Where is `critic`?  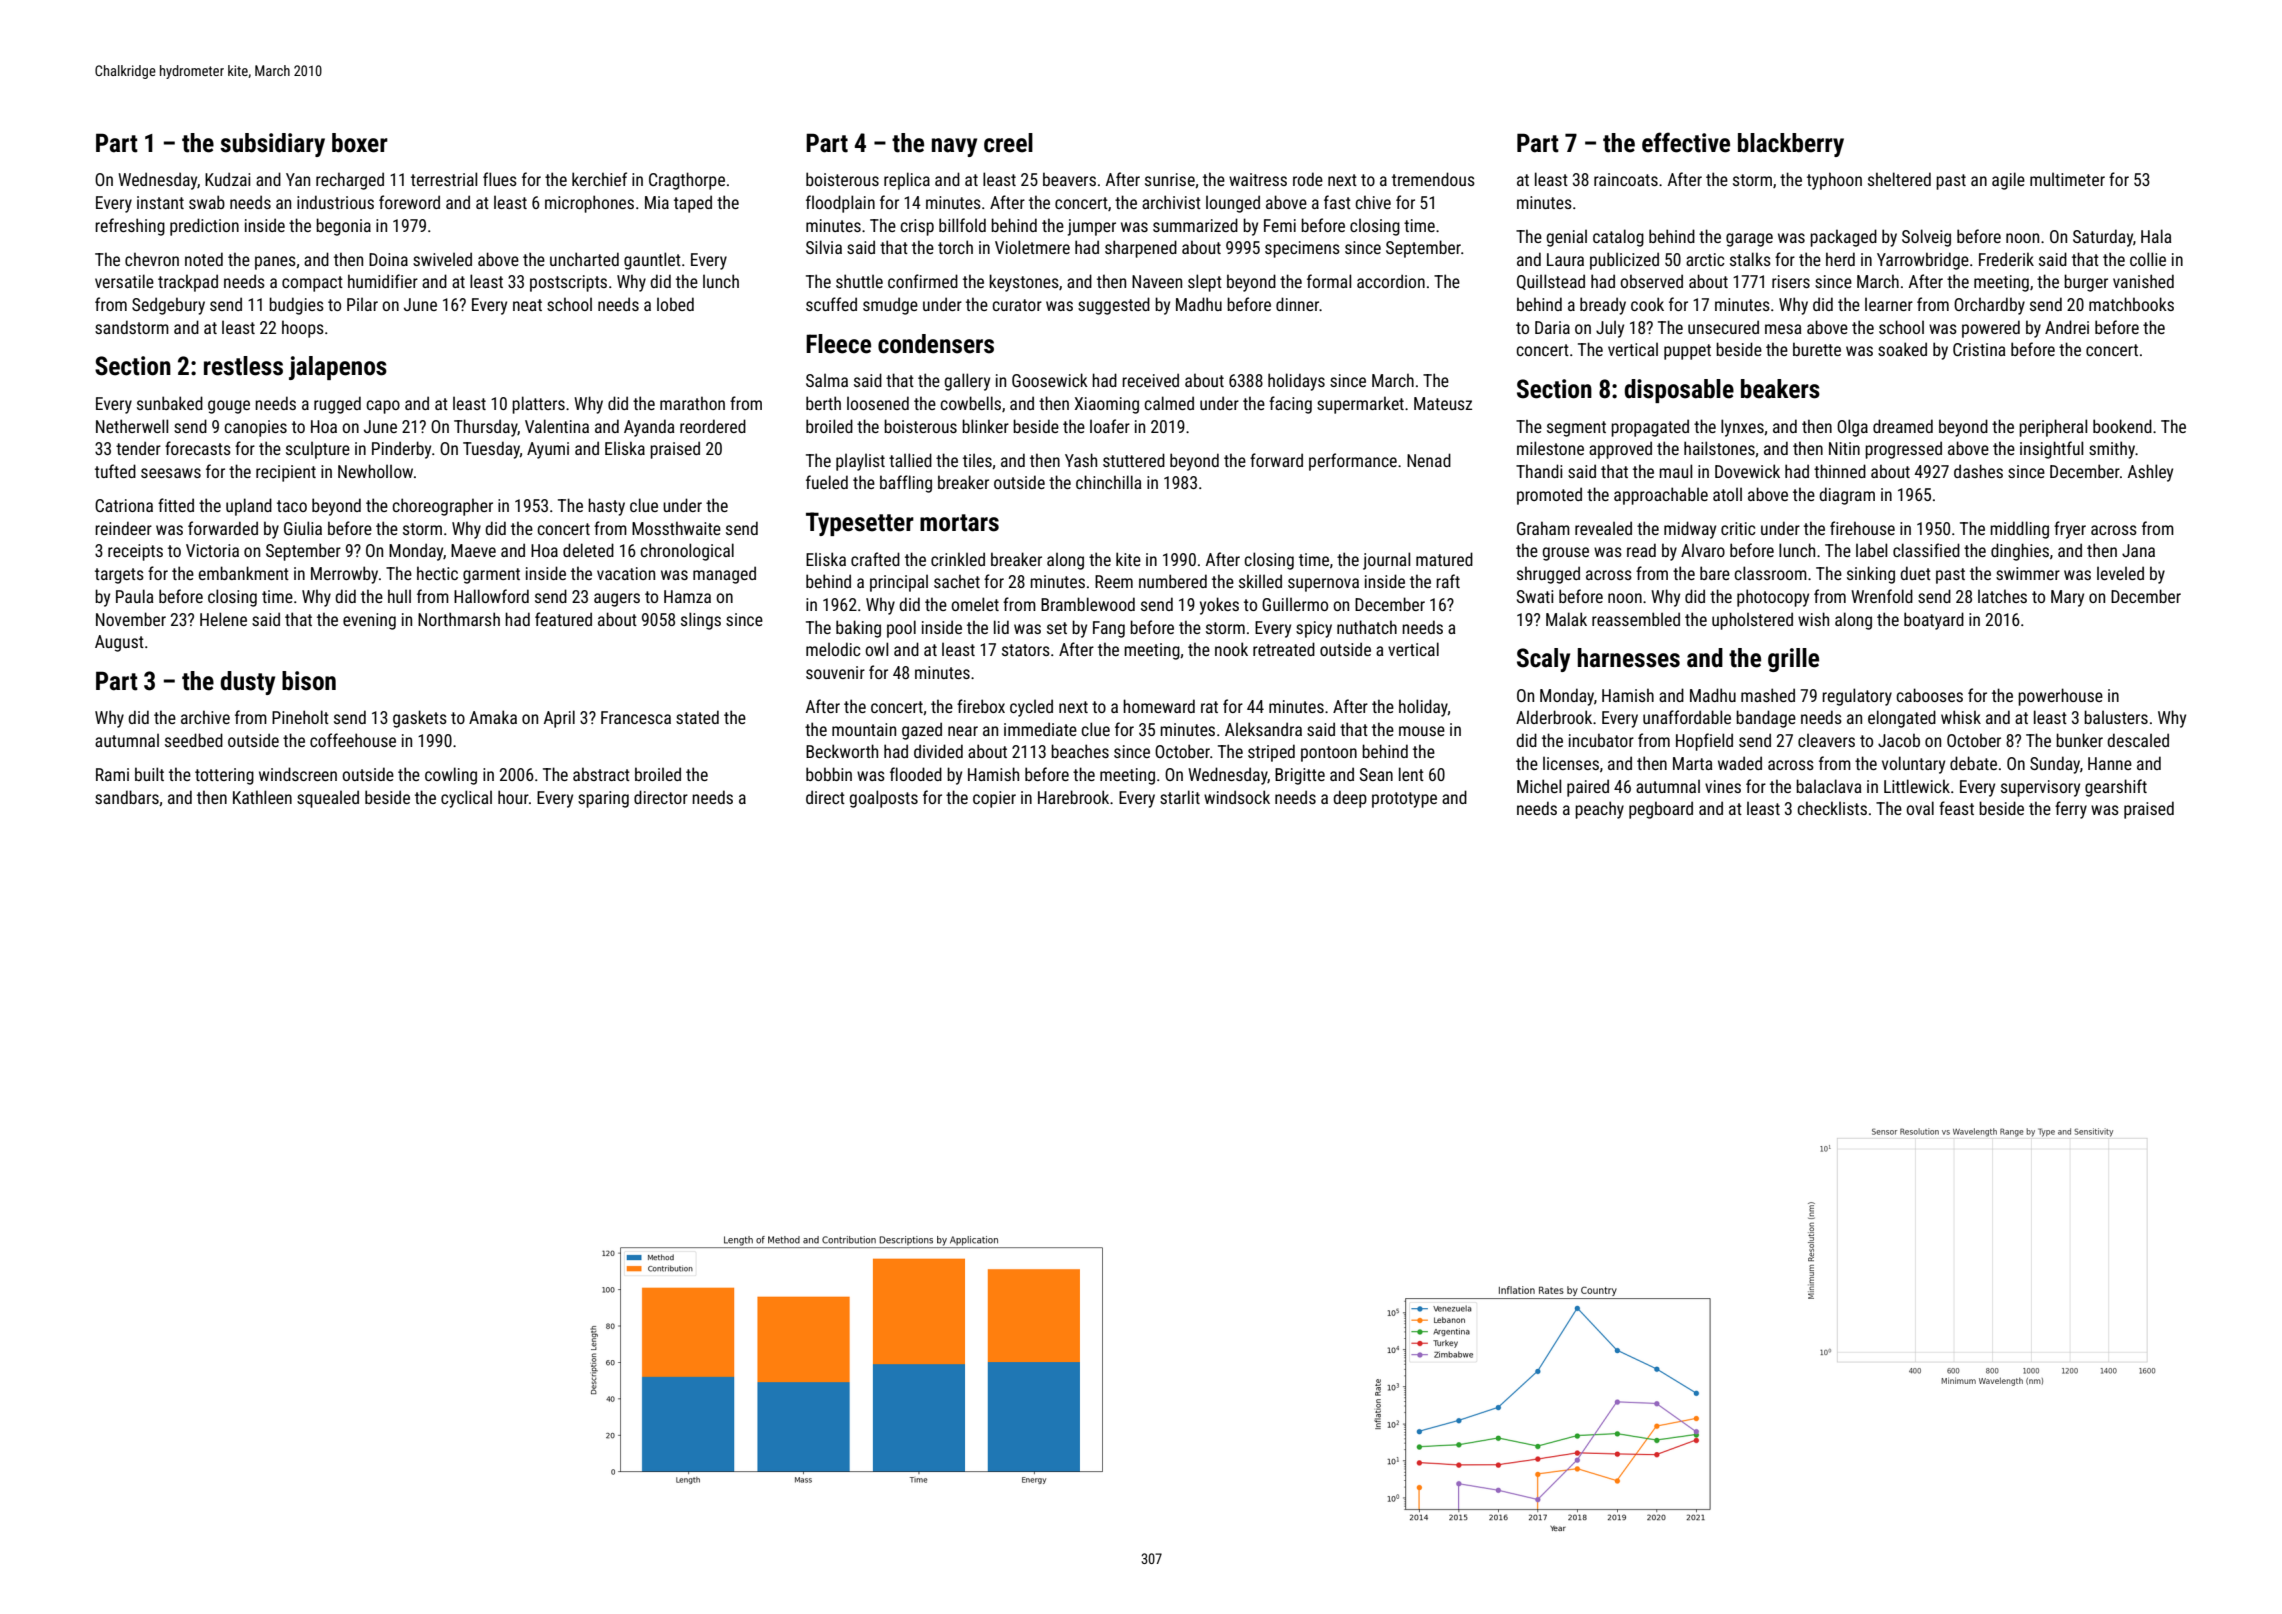 critic is located at coordinates (1738, 528).
